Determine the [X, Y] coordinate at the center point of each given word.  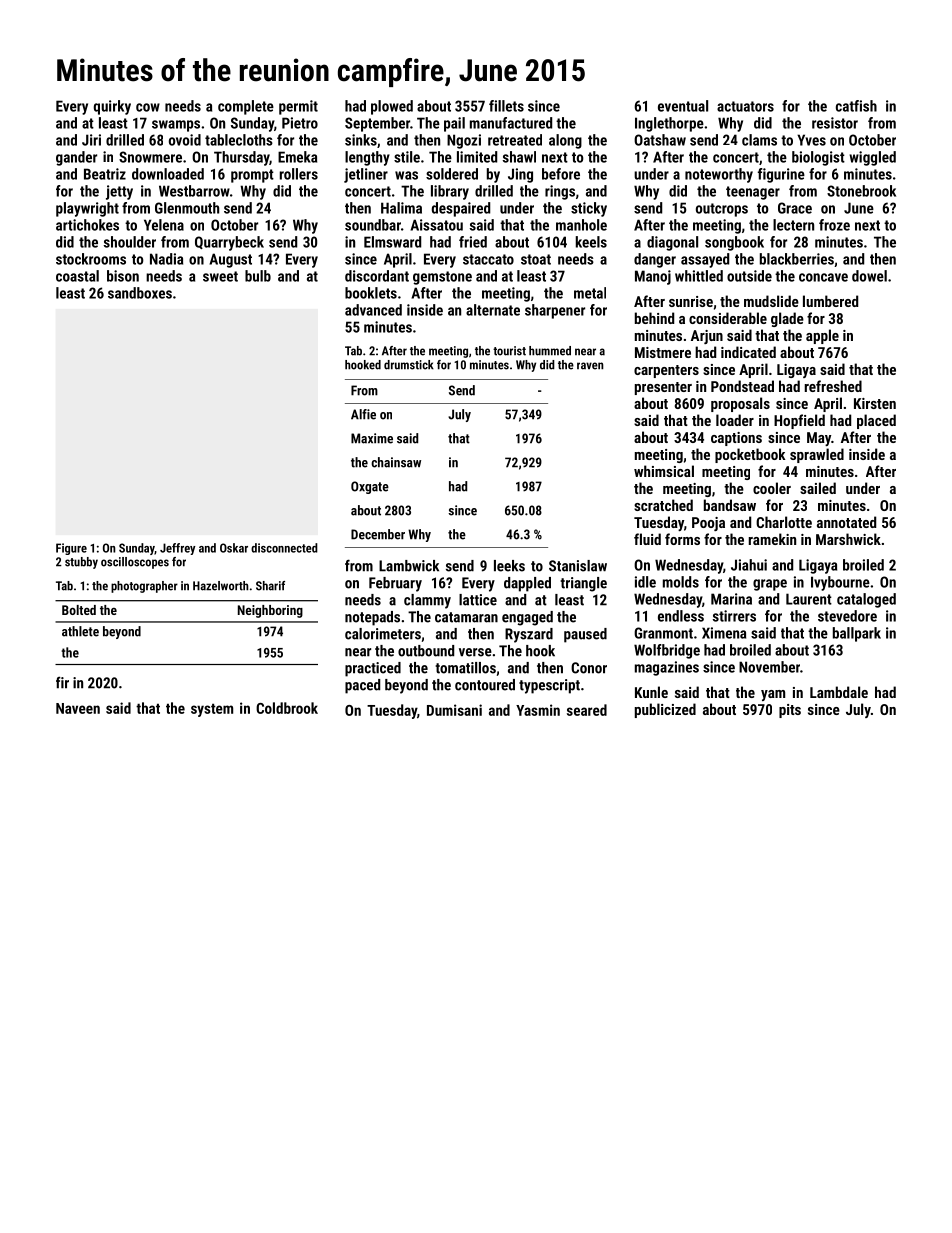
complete [246, 107]
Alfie [363, 414]
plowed [392, 107]
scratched [663, 505]
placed [876, 421]
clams [759, 140]
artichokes [87, 225]
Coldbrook [287, 708]
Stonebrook [861, 191]
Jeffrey [178, 549]
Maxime [372, 438]
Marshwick [848, 539]
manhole [581, 225]
